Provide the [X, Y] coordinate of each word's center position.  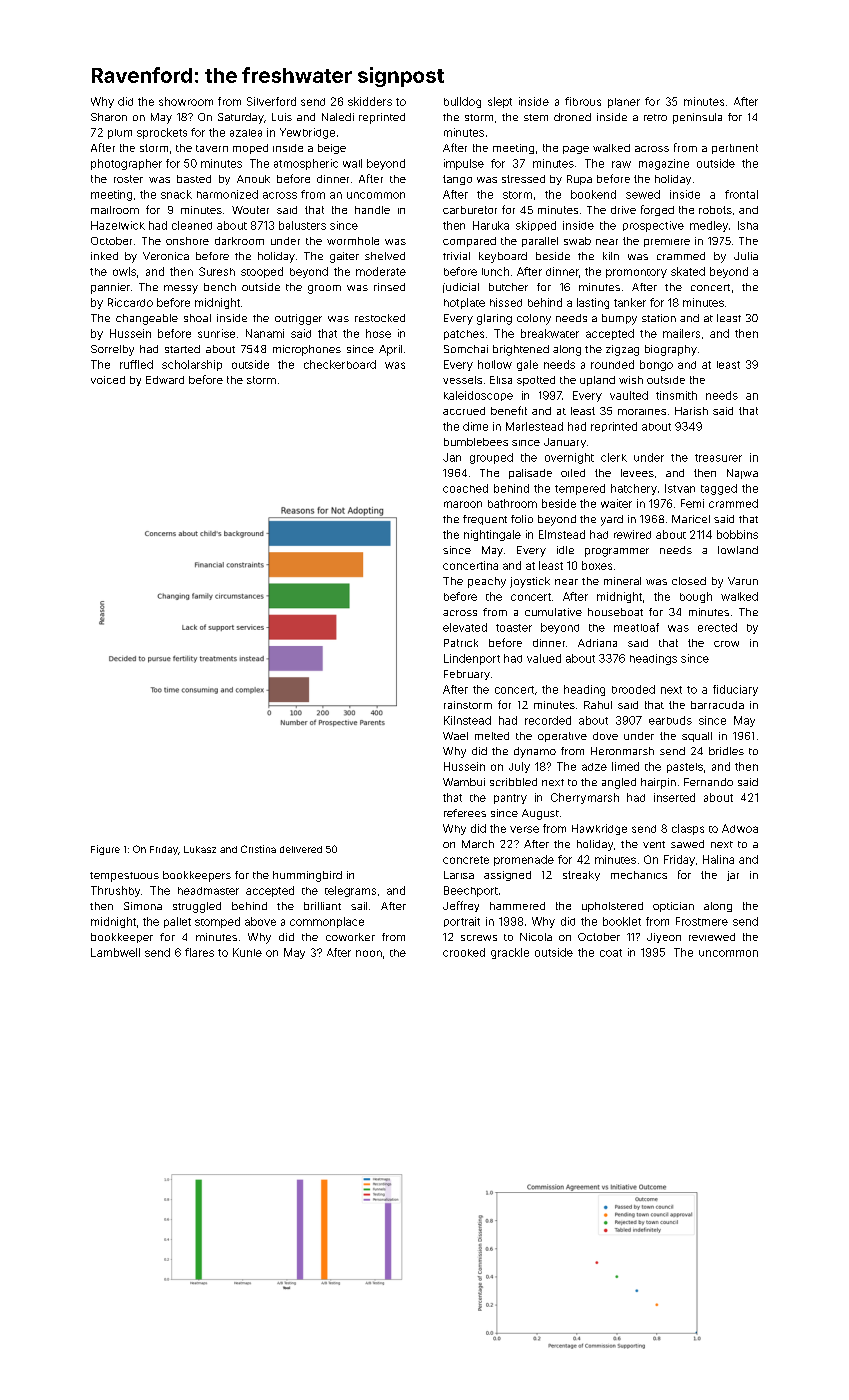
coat [611, 953]
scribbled [513, 782]
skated [688, 271]
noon [369, 953]
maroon [463, 504]
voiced [108, 380]
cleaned [192, 225]
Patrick [461, 643]
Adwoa [740, 828]
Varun [743, 581]
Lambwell [115, 952]
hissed [506, 302]
